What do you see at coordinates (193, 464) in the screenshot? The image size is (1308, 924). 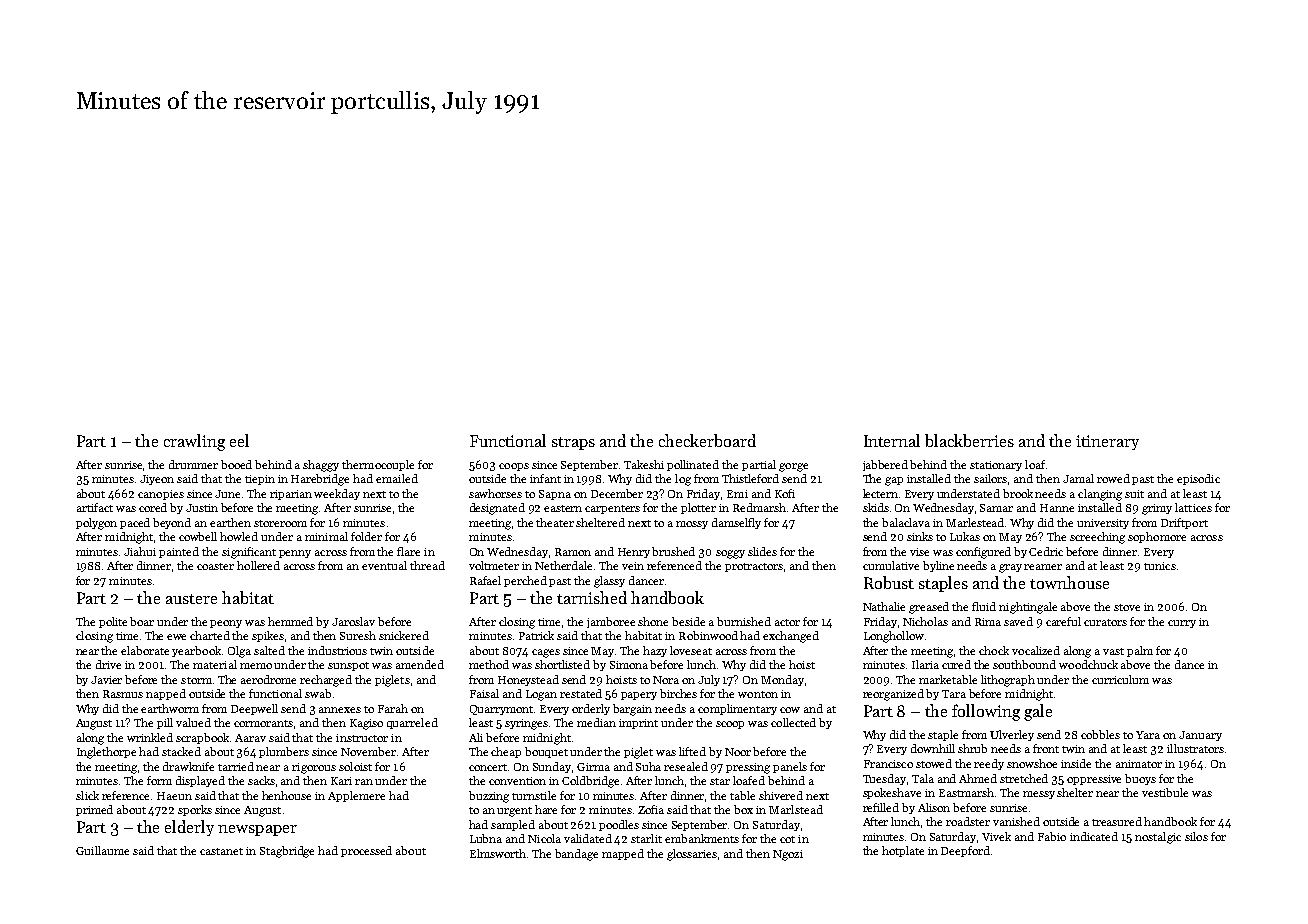 I see `drummer` at bounding box center [193, 464].
